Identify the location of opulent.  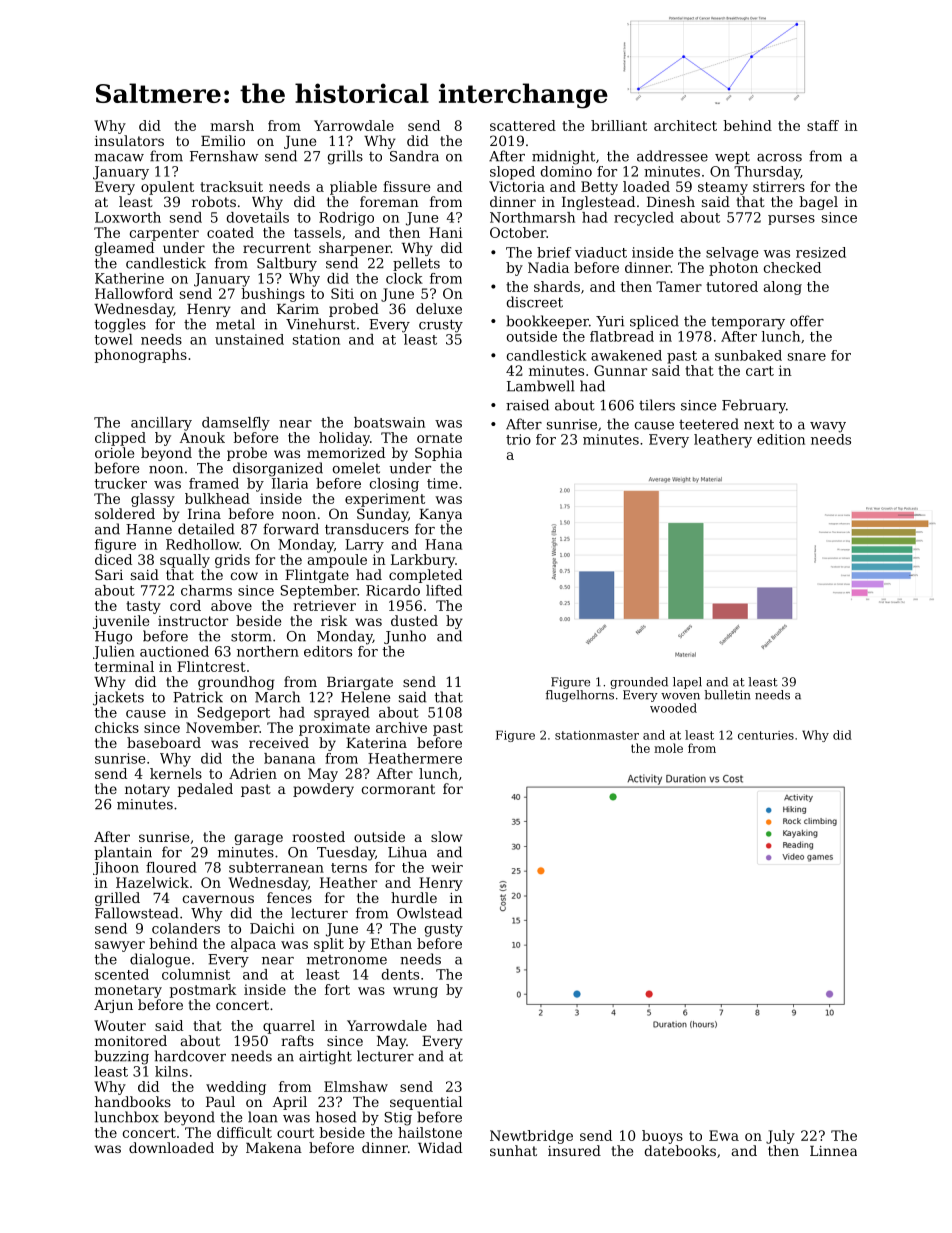
(167, 188).
